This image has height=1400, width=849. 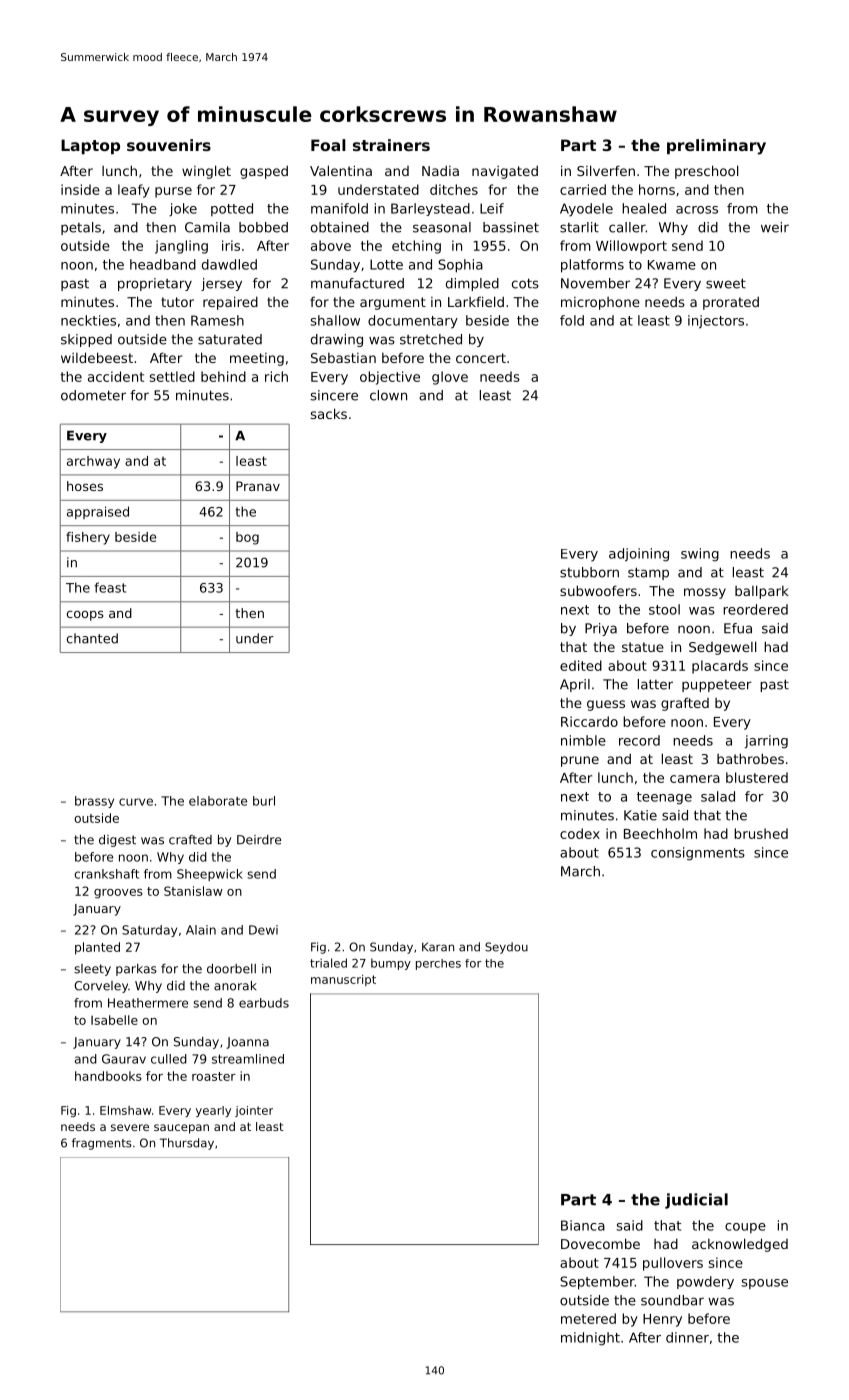 What do you see at coordinates (589, 572) in the image?
I see `stubborn` at bounding box center [589, 572].
